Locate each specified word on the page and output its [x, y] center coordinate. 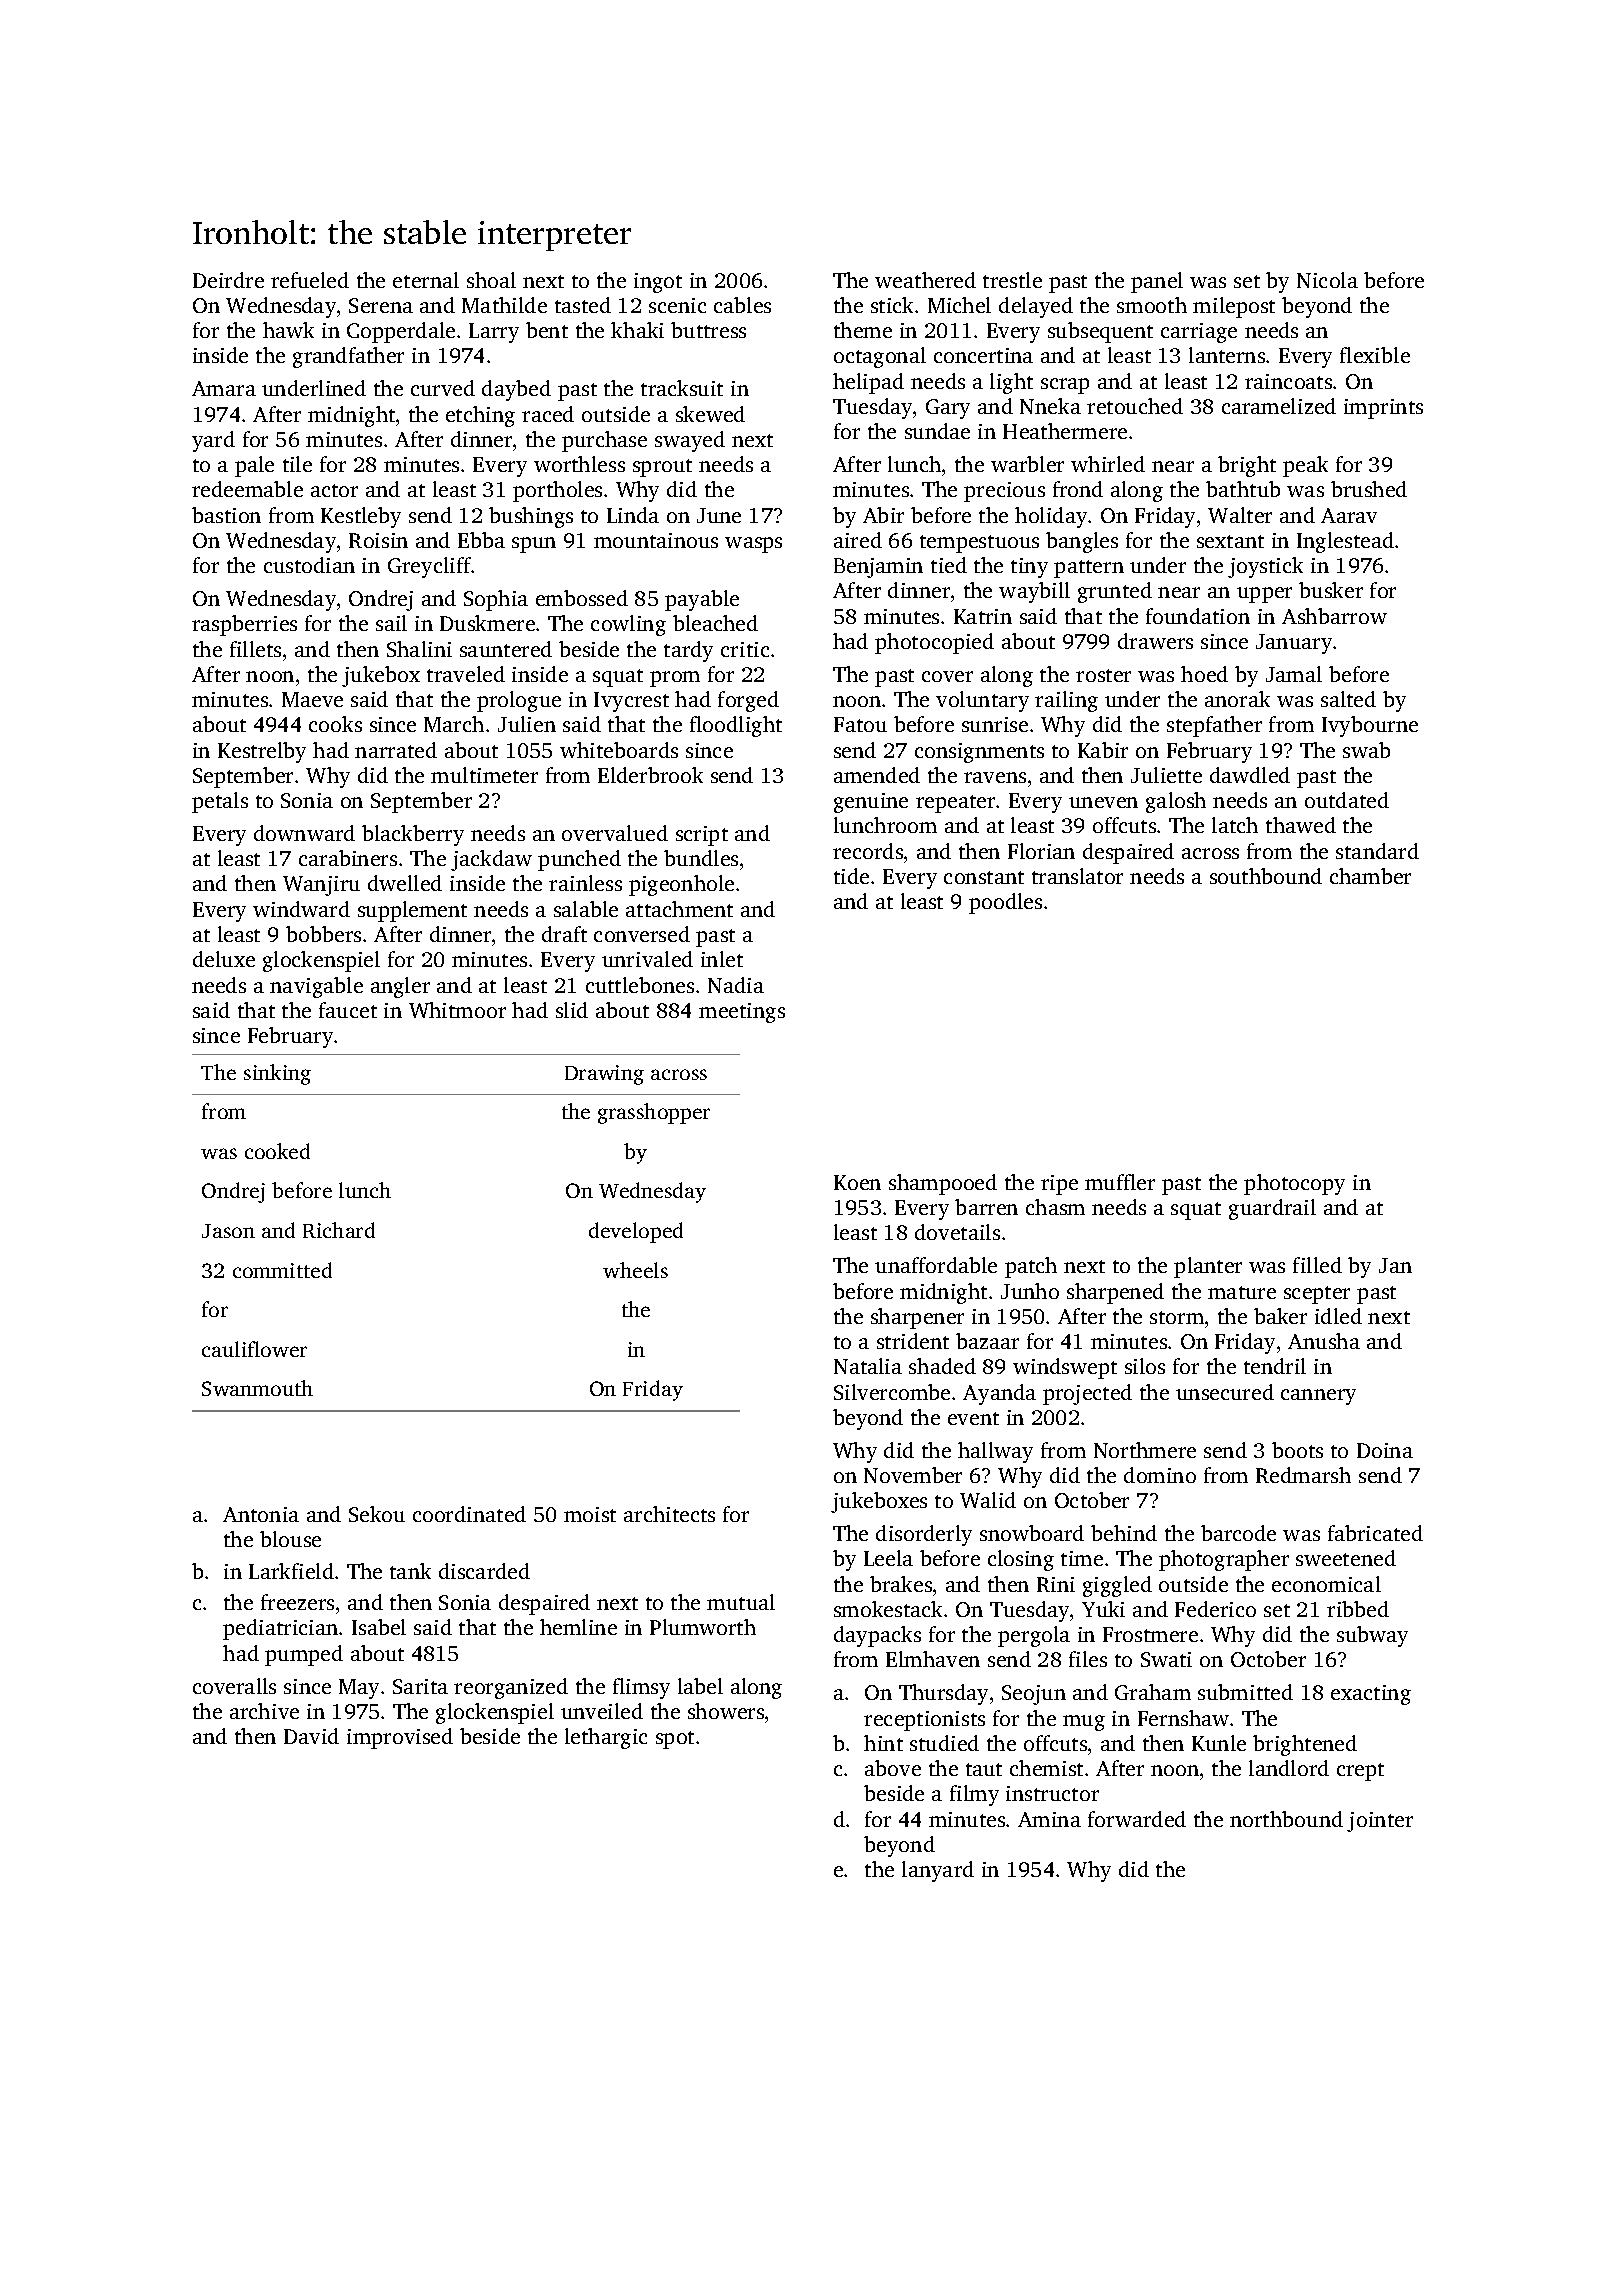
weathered [925, 280]
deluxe [224, 959]
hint [883, 1743]
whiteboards [619, 750]
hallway [995, 1452]
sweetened [1346, 1558]
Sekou [377, 1514]
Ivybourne [1370, 726]
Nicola [1327, 280]
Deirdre [228, 280]
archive [264, 1711]
